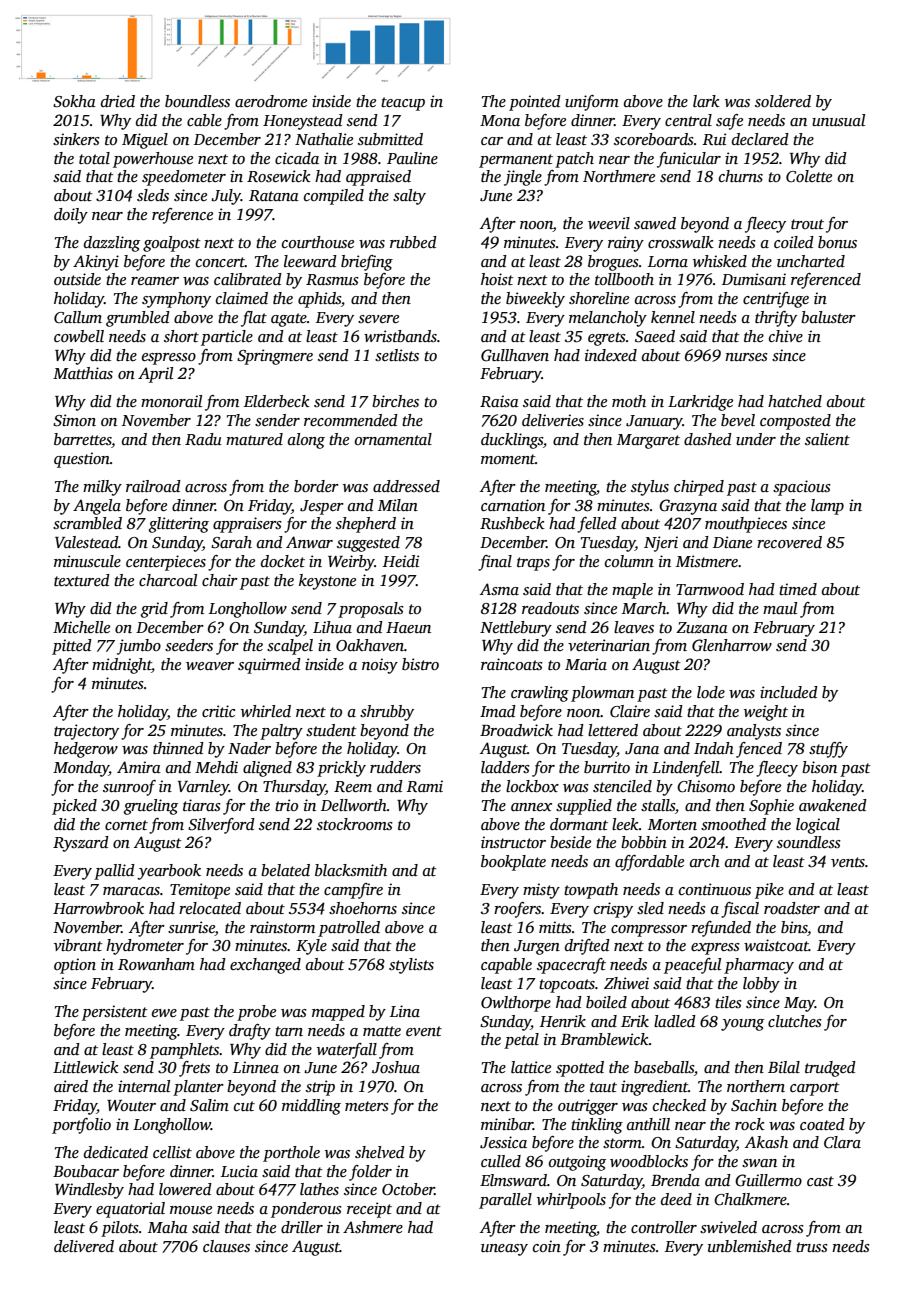 The width and height of the screenshot is (924, 1308). What do you see at coordinates (378, 319) in the screenshot?
I see `severe` at bounding box center [378, 319].
